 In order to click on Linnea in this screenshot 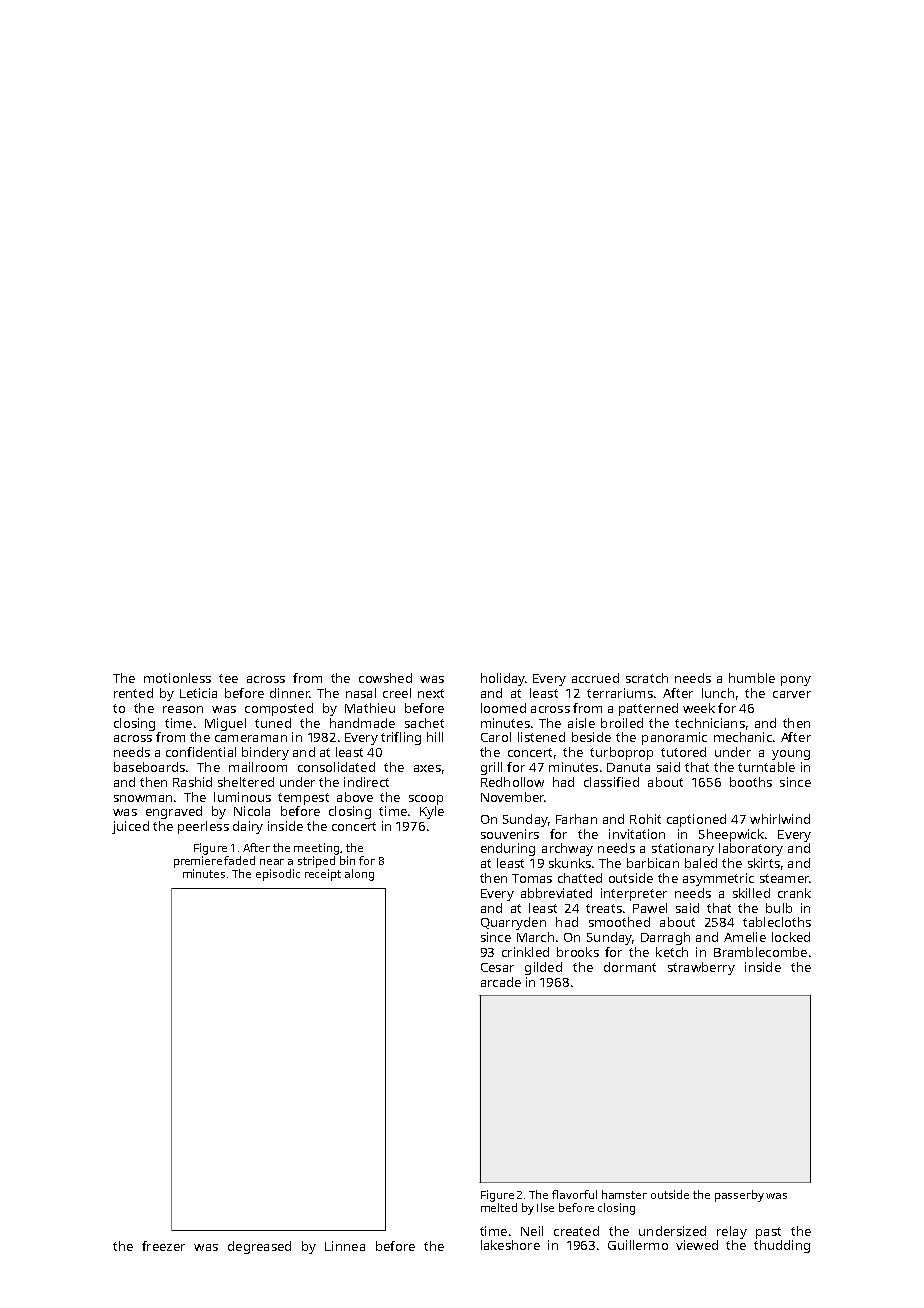, I will do `click(345, 1246)`.
